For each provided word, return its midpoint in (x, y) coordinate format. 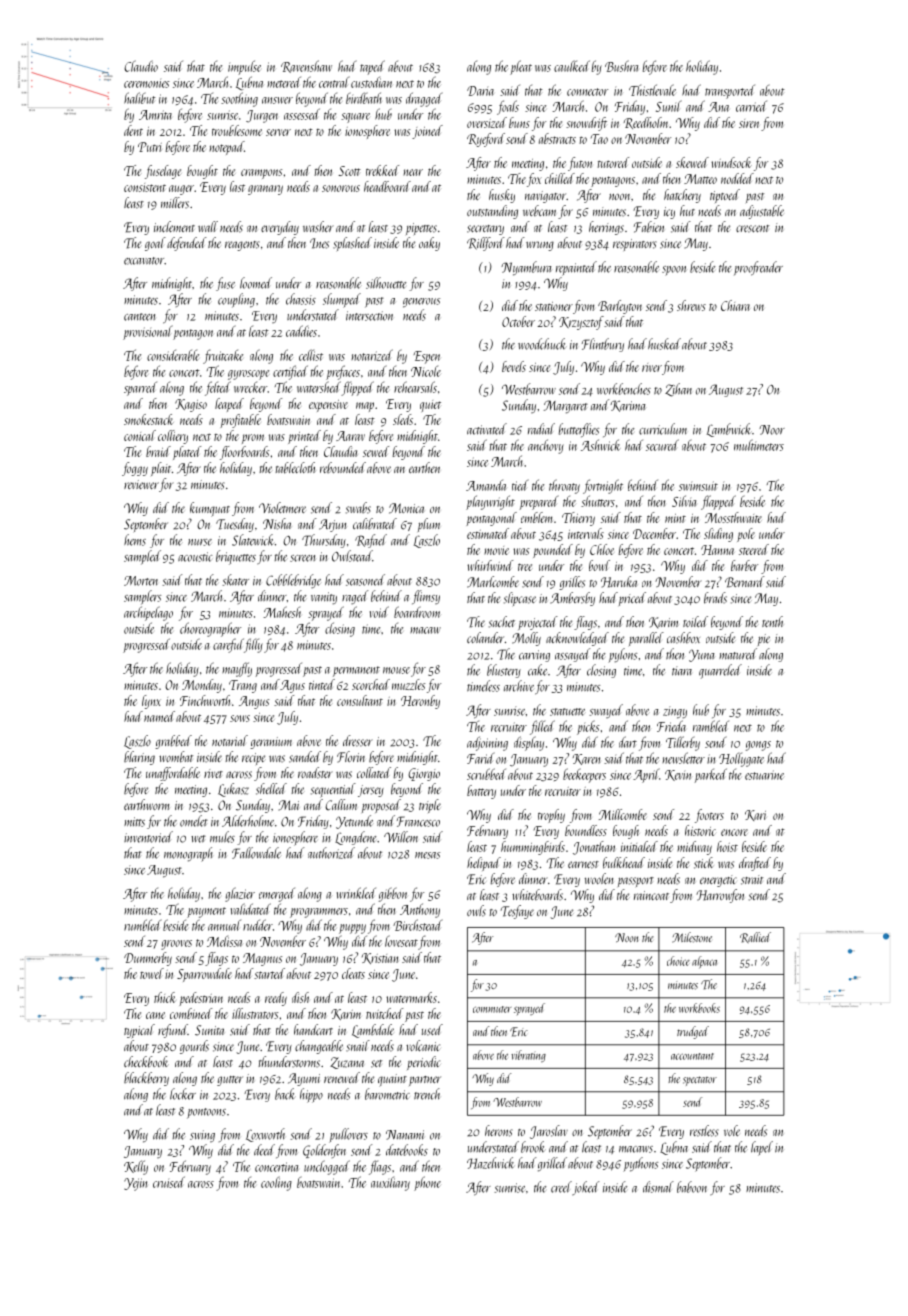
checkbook (146, 1062)
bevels (514, 366)
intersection (369, 316)
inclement (174, 227)
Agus (292, 686)
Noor (772, 430)
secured (662, 445)
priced (632, 599)
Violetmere (282, 507)
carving (534, 656)
